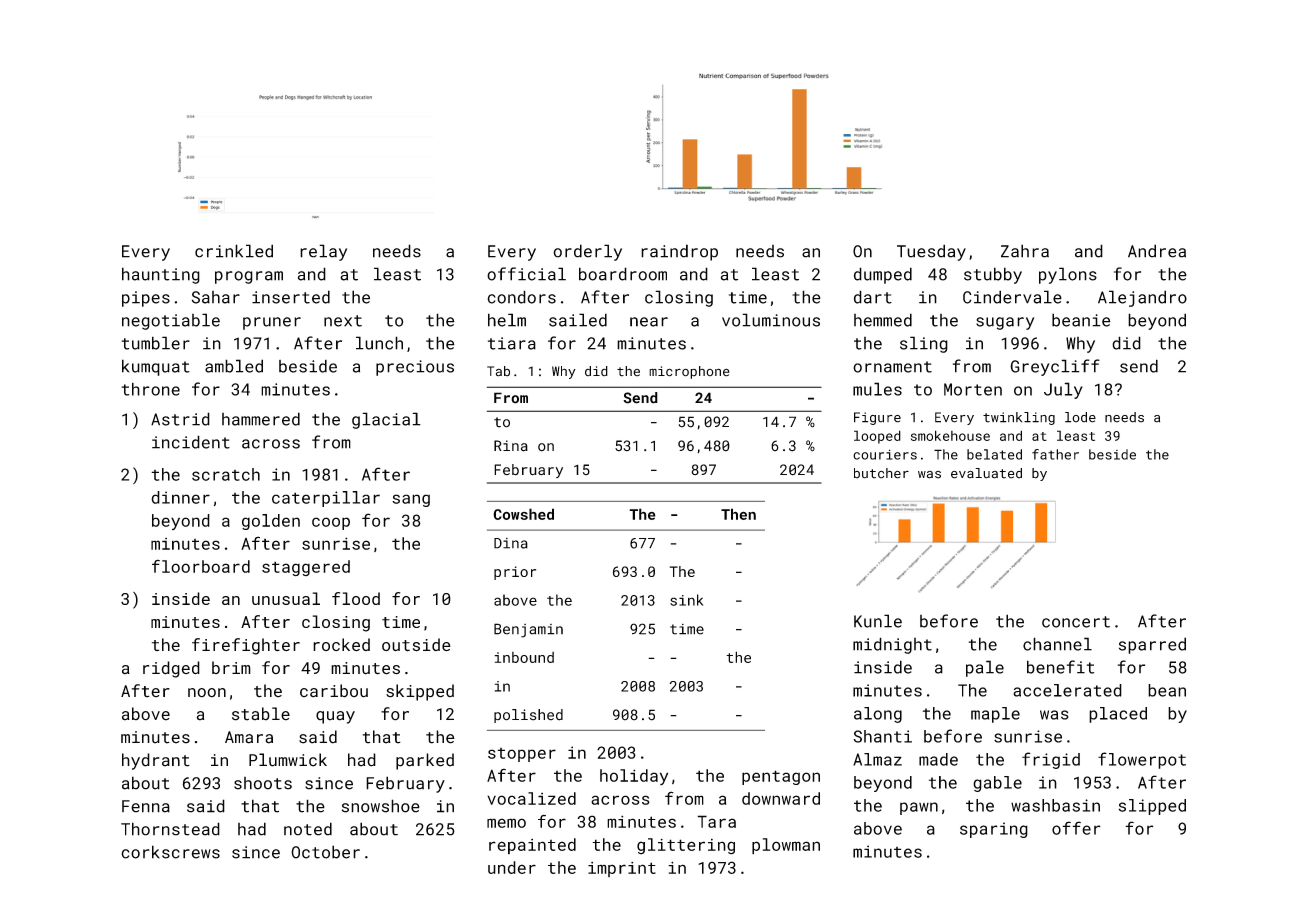  Describe the element at coordinates (786, 846) in the screenshot. I see `plowman` at that location.
